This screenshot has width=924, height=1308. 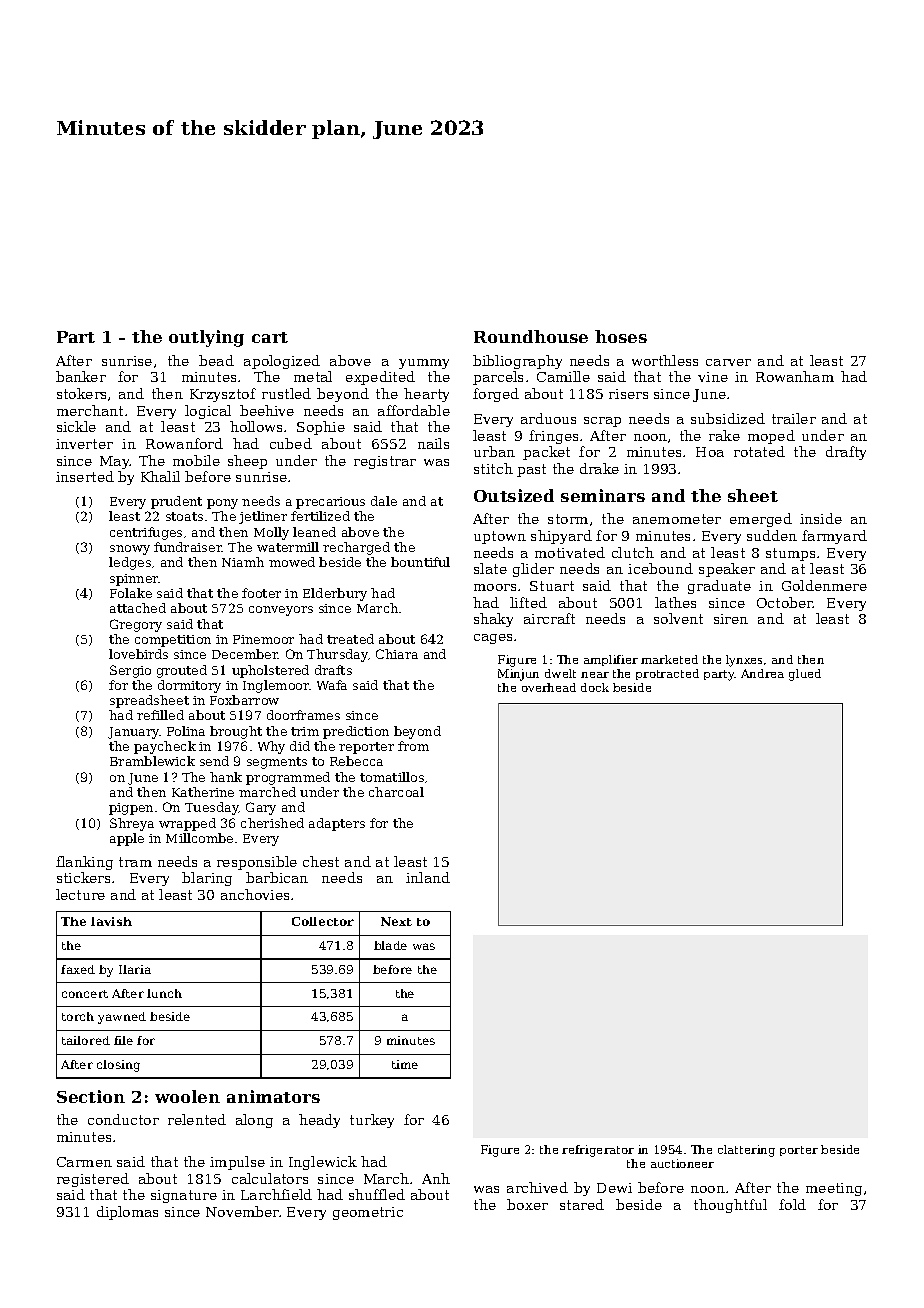 I want to click on glued, so click(x=805, y=675).
